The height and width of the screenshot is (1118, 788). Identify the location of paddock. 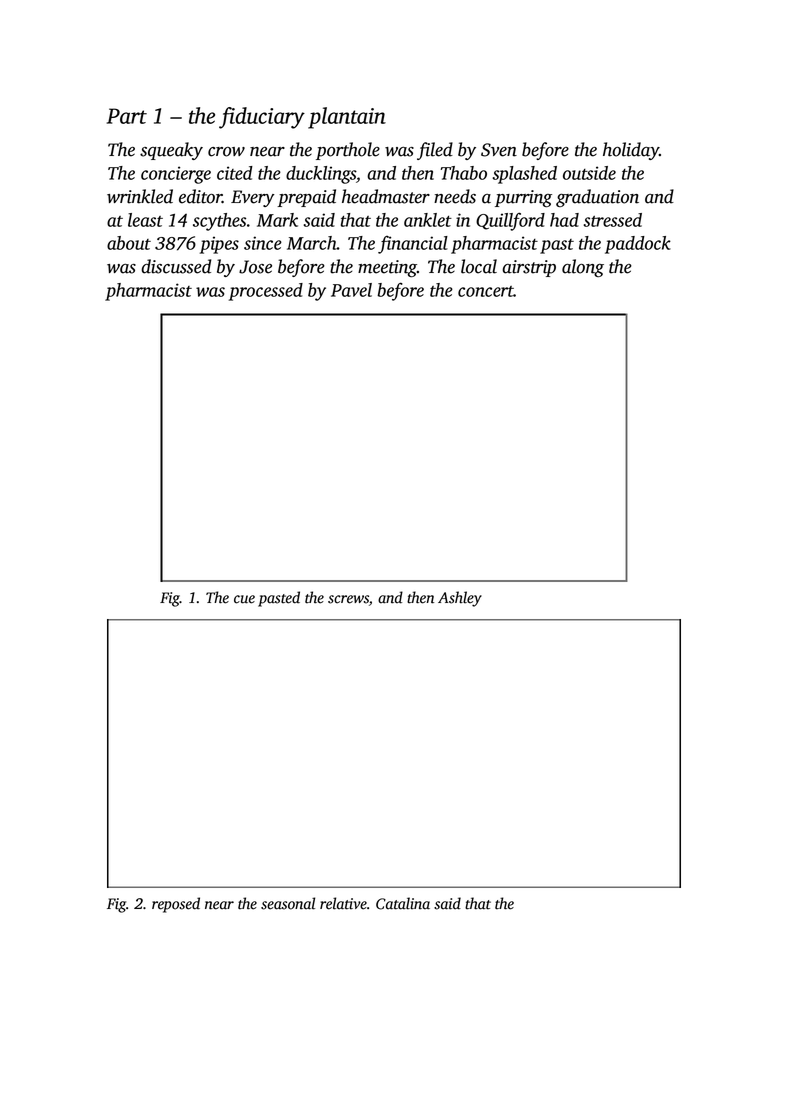
(638, 245).
